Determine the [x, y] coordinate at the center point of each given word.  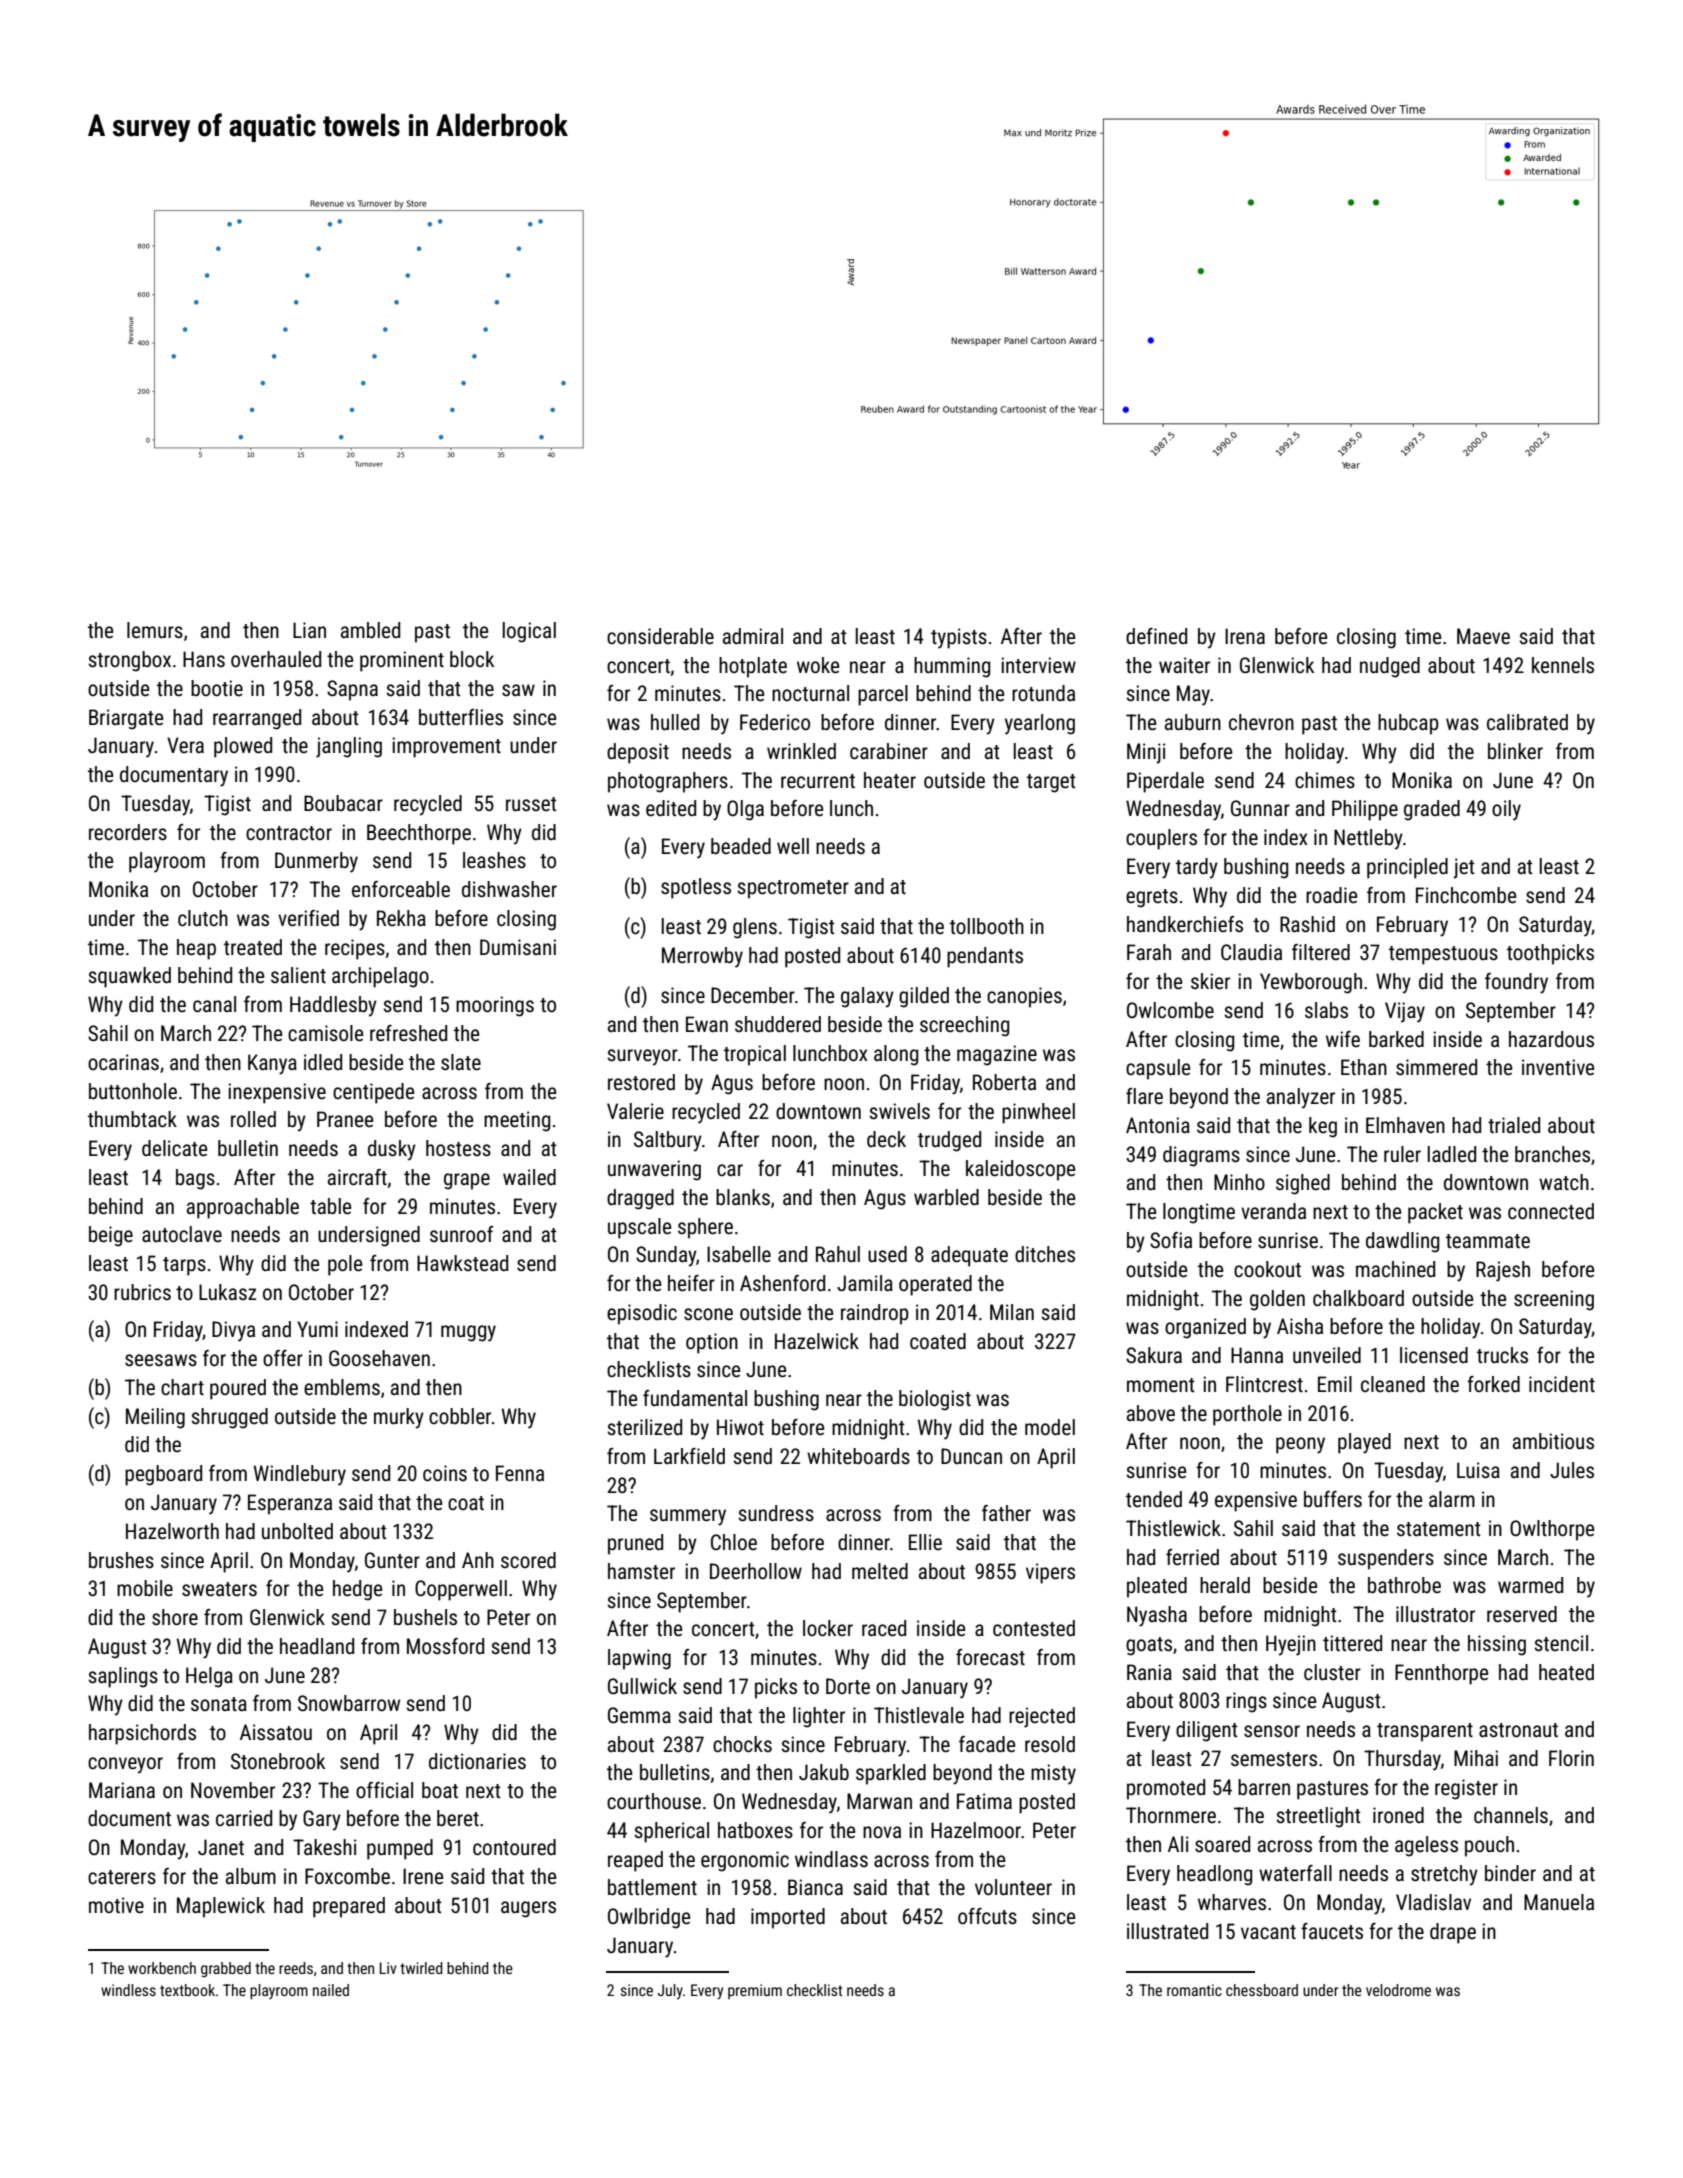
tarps [184, 1266]
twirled [421, 1968]
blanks [743, 1197]
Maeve [1483, 636]
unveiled [1327, 1355]
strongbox [129, 661]
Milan [1012, 1312]
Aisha [1300, 1326]
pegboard [163, 1475]
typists [959, 638]
